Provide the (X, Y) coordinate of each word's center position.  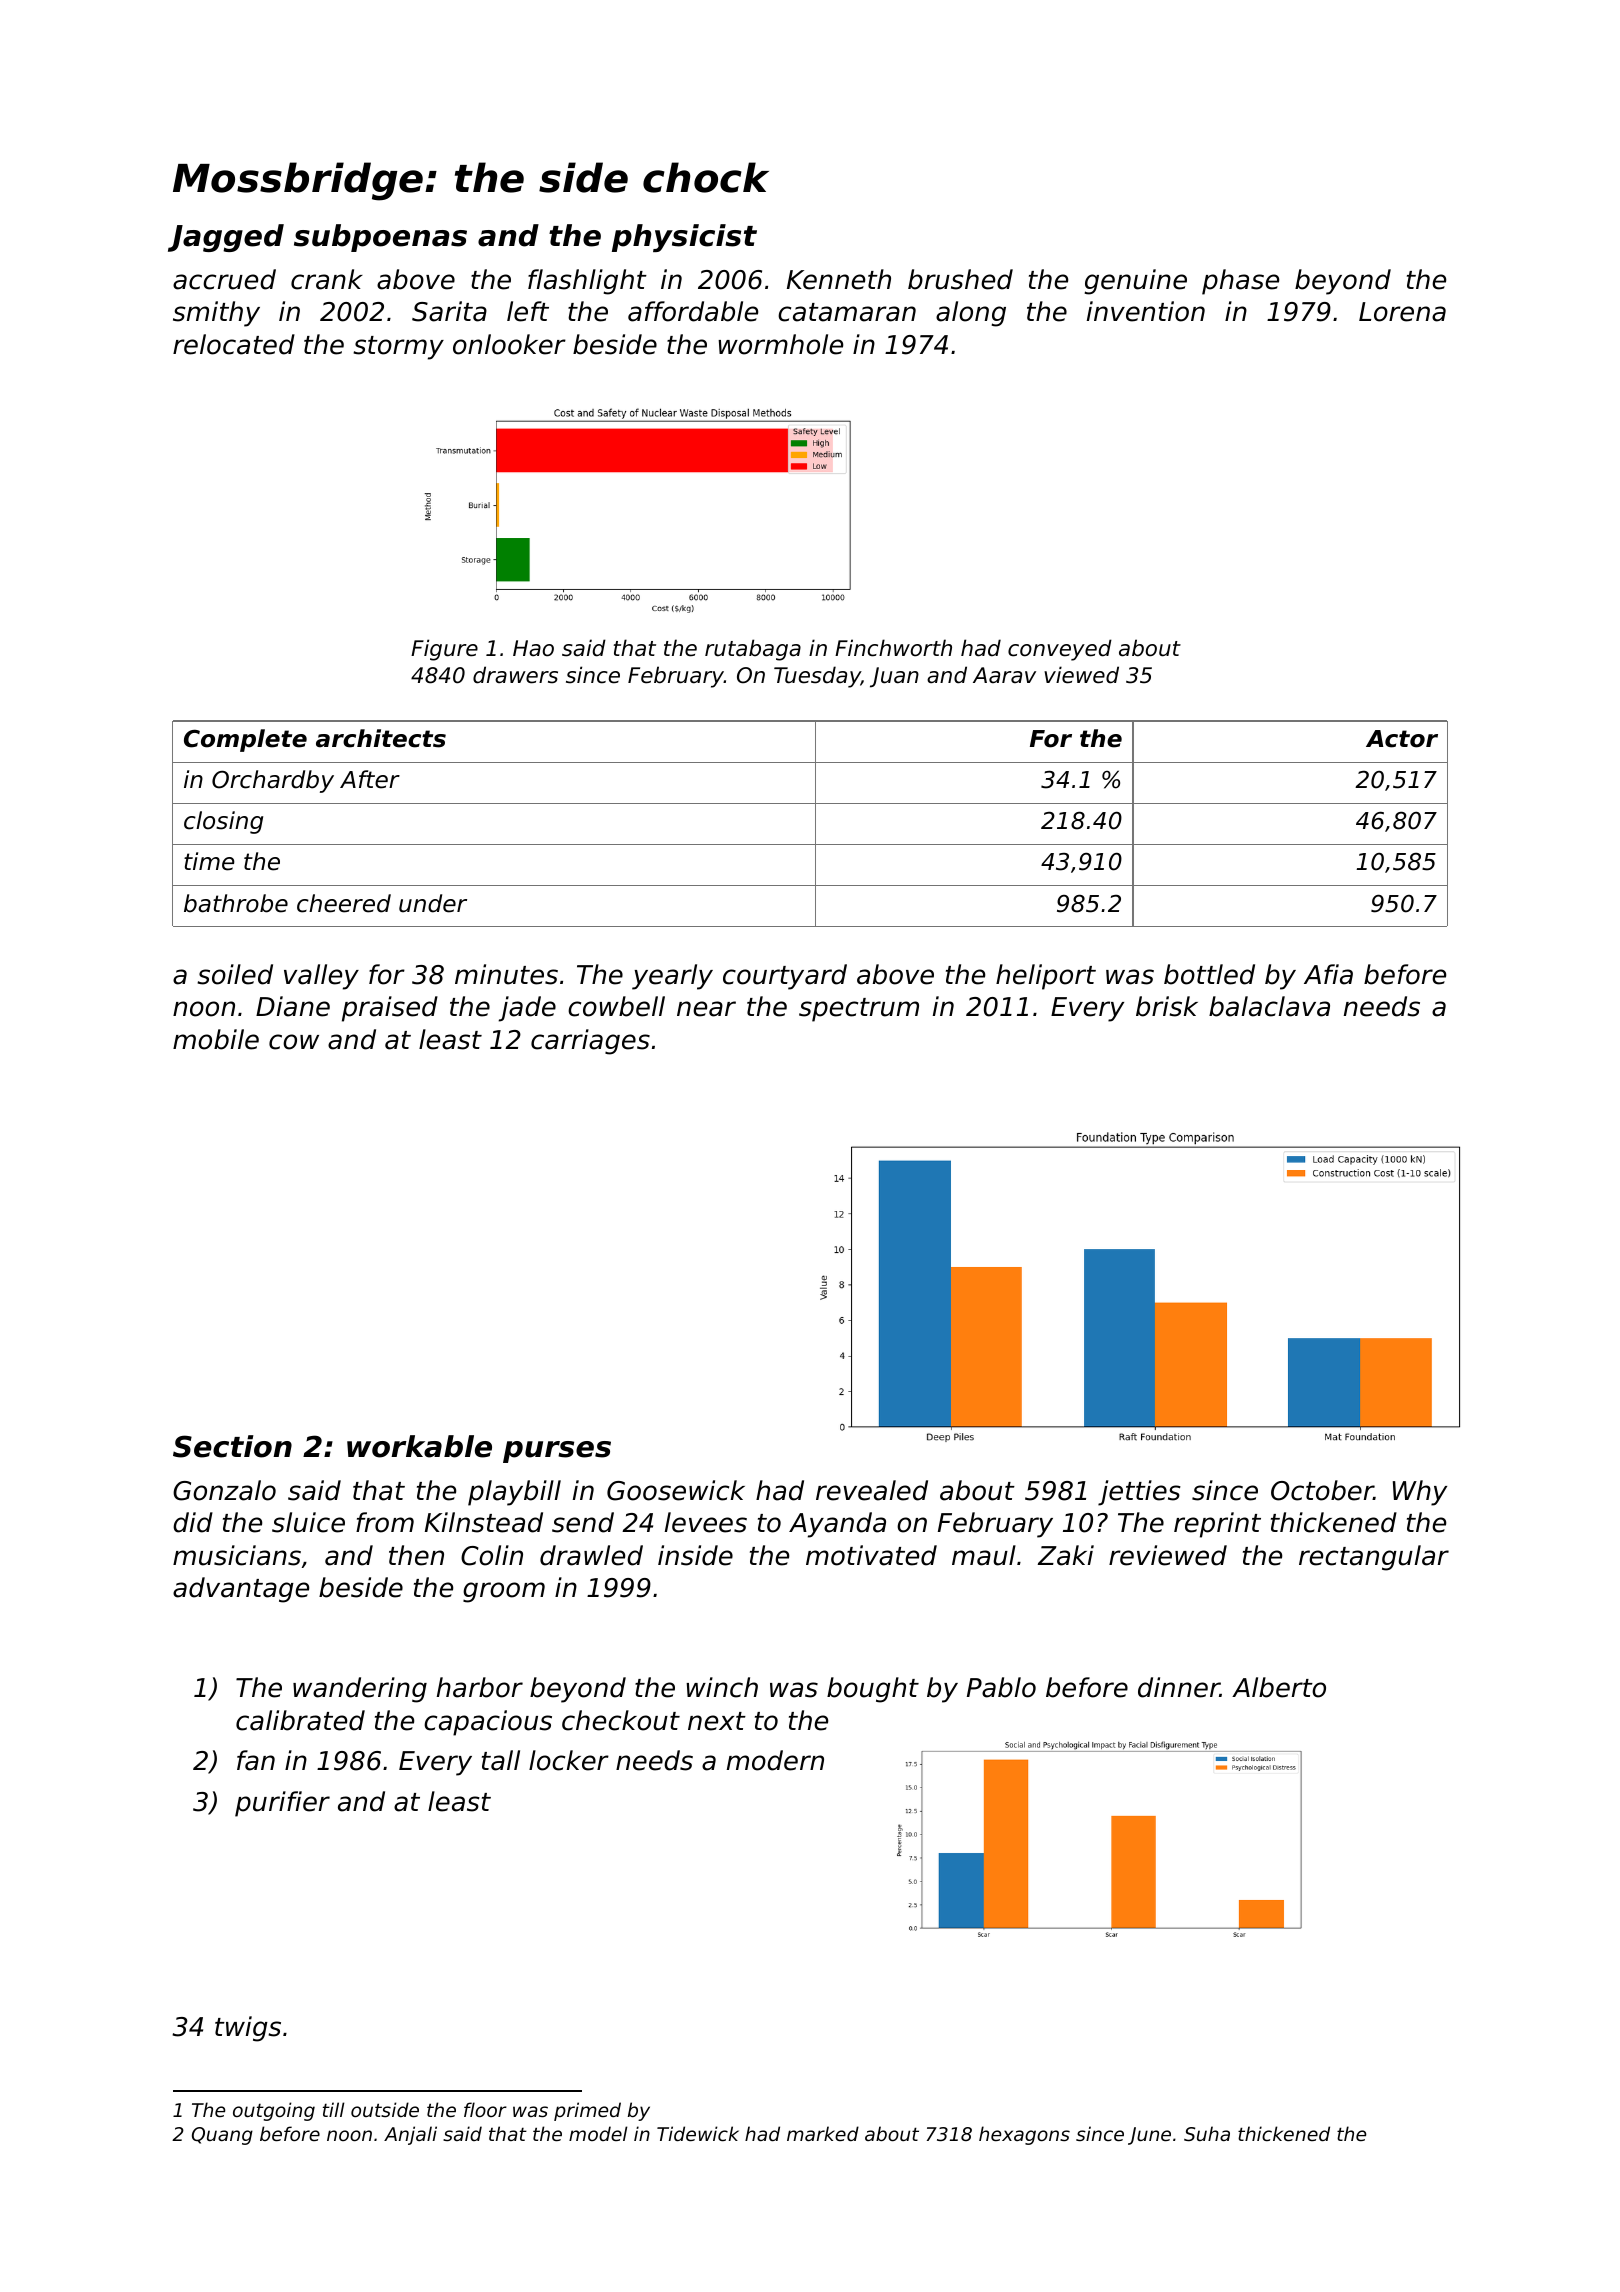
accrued (224, 279)
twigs (248, 2029)
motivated (871, 1555)
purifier (282, 1804)
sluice (308, 1522)
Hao (533, 648)
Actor (1402, 739)
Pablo (1001, 1687)
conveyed (1060, 650)
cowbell (616, 1006)
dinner (1179, 1687)
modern (775, 1760)
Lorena (1402, 312)
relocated (234, 344)
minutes (506, 974)
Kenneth (839, 279)
